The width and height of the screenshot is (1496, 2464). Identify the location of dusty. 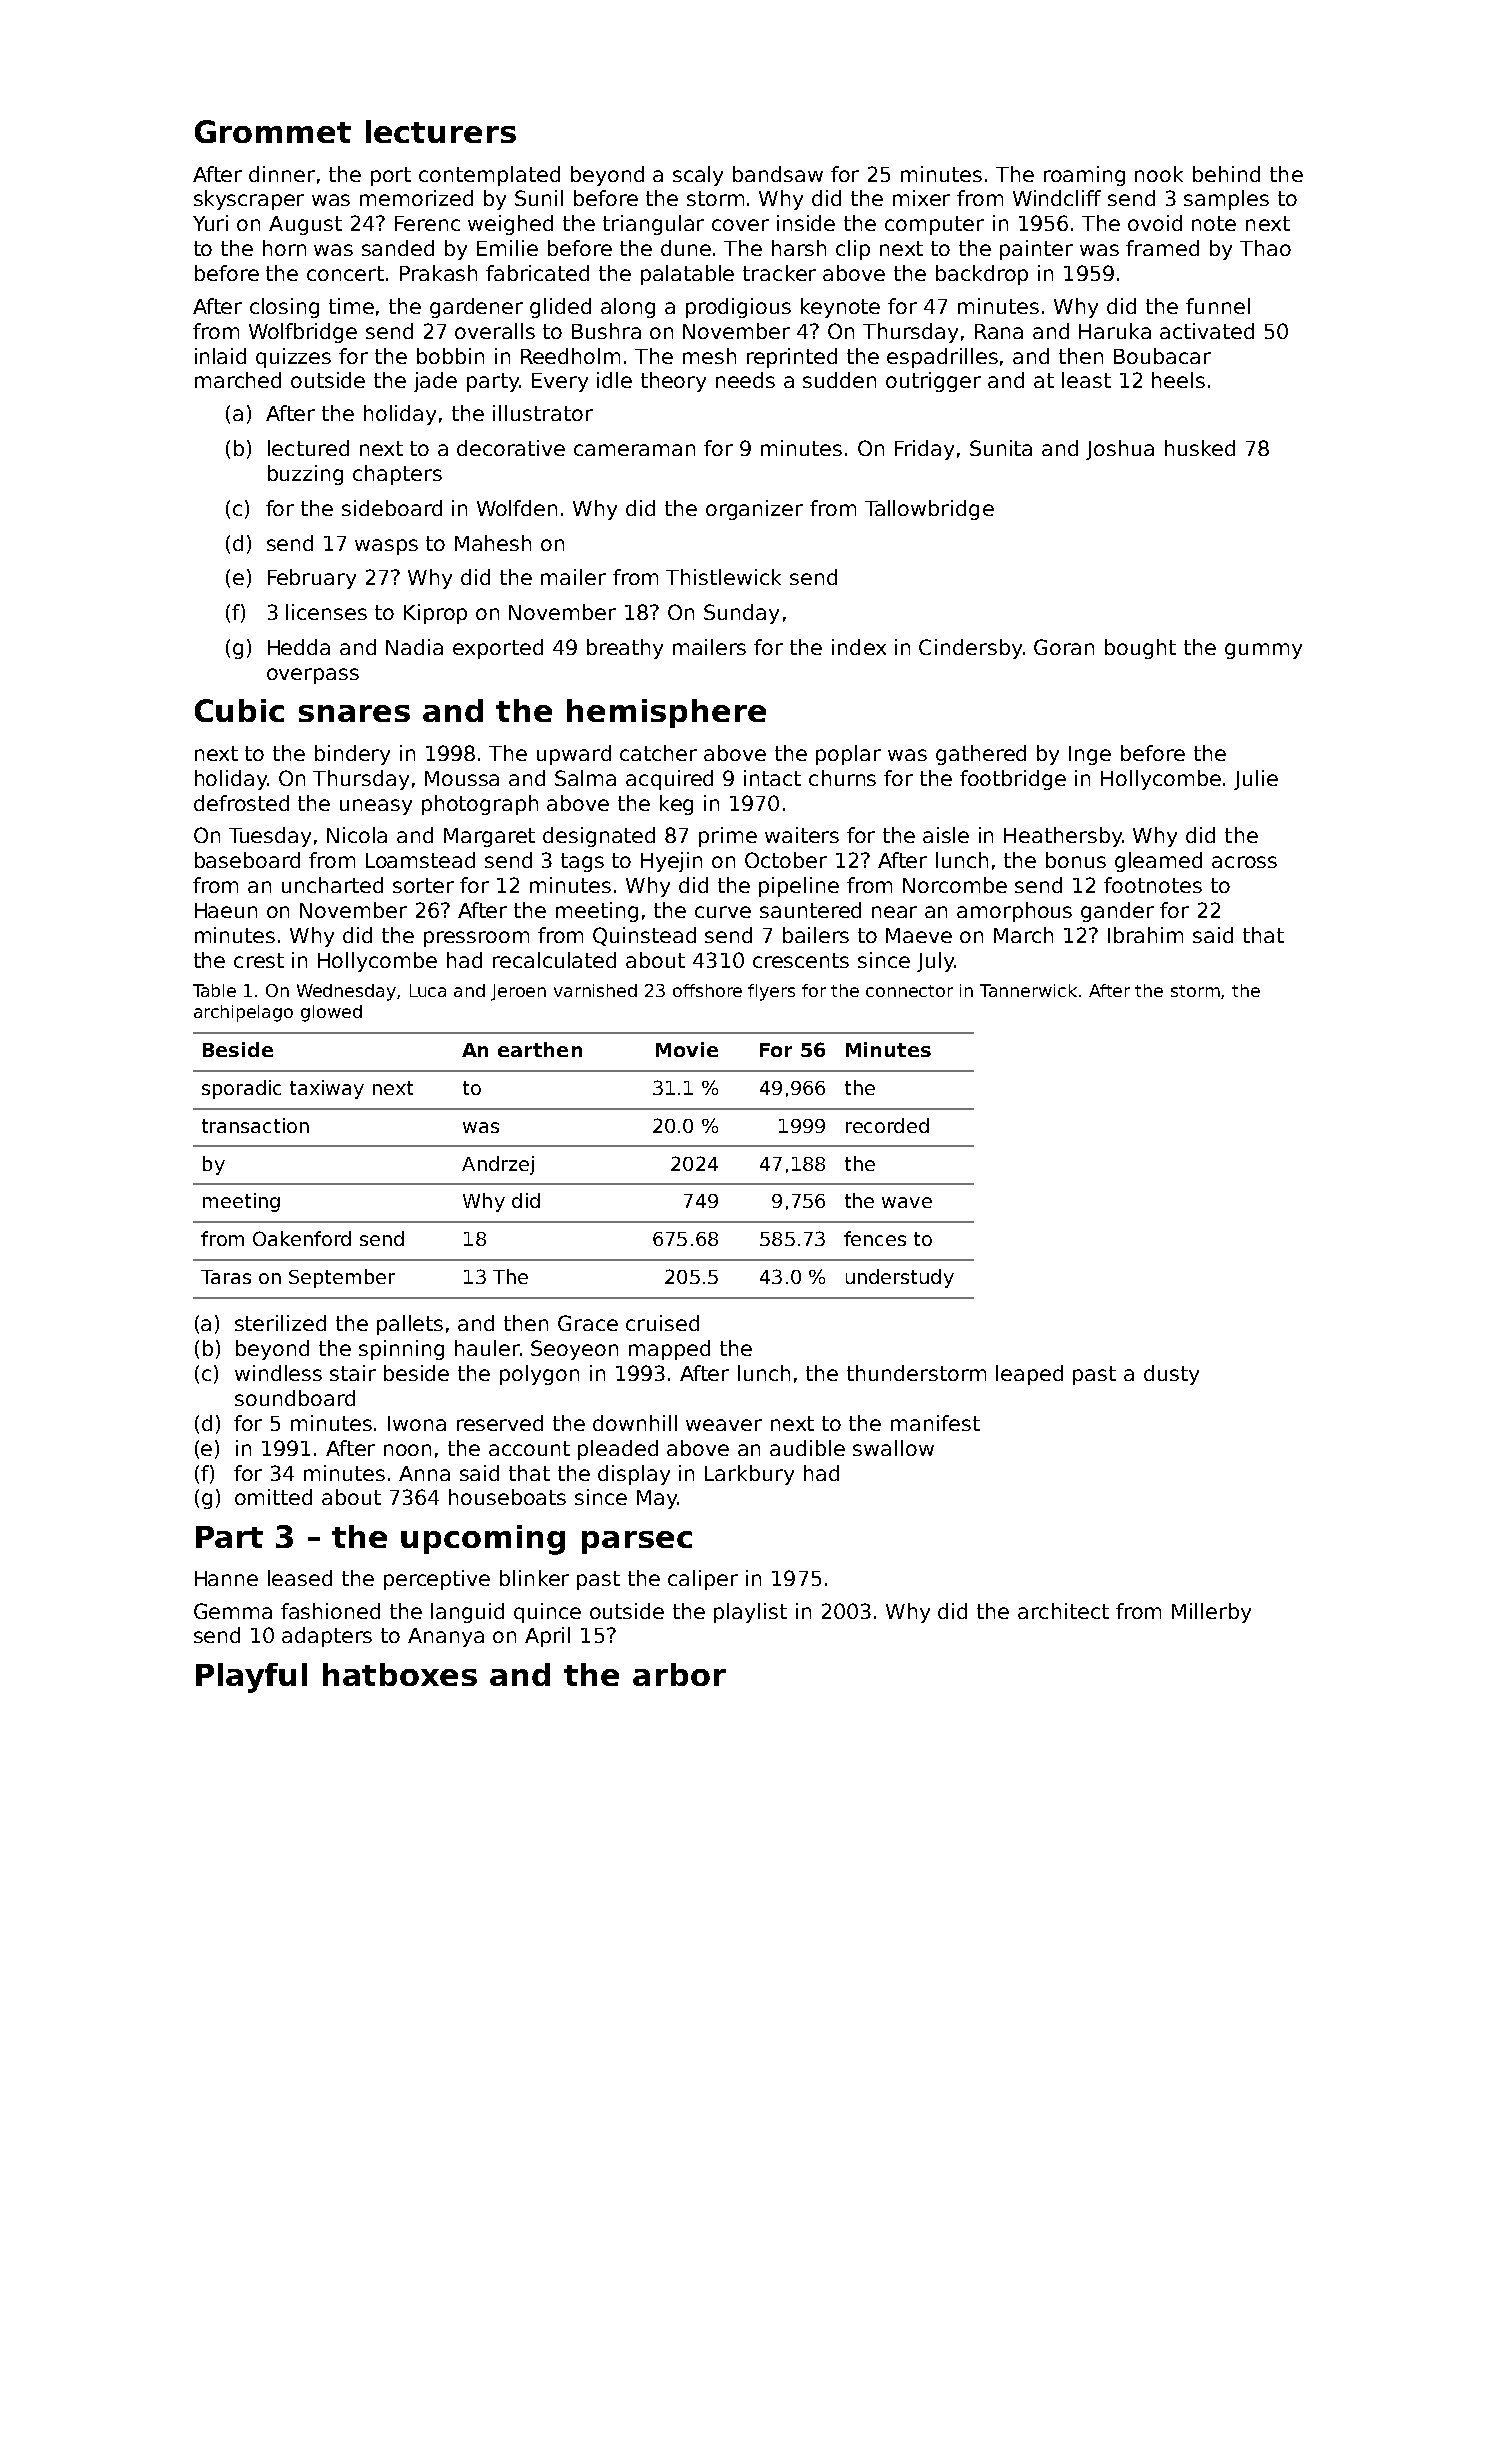
(1171, 1375).
